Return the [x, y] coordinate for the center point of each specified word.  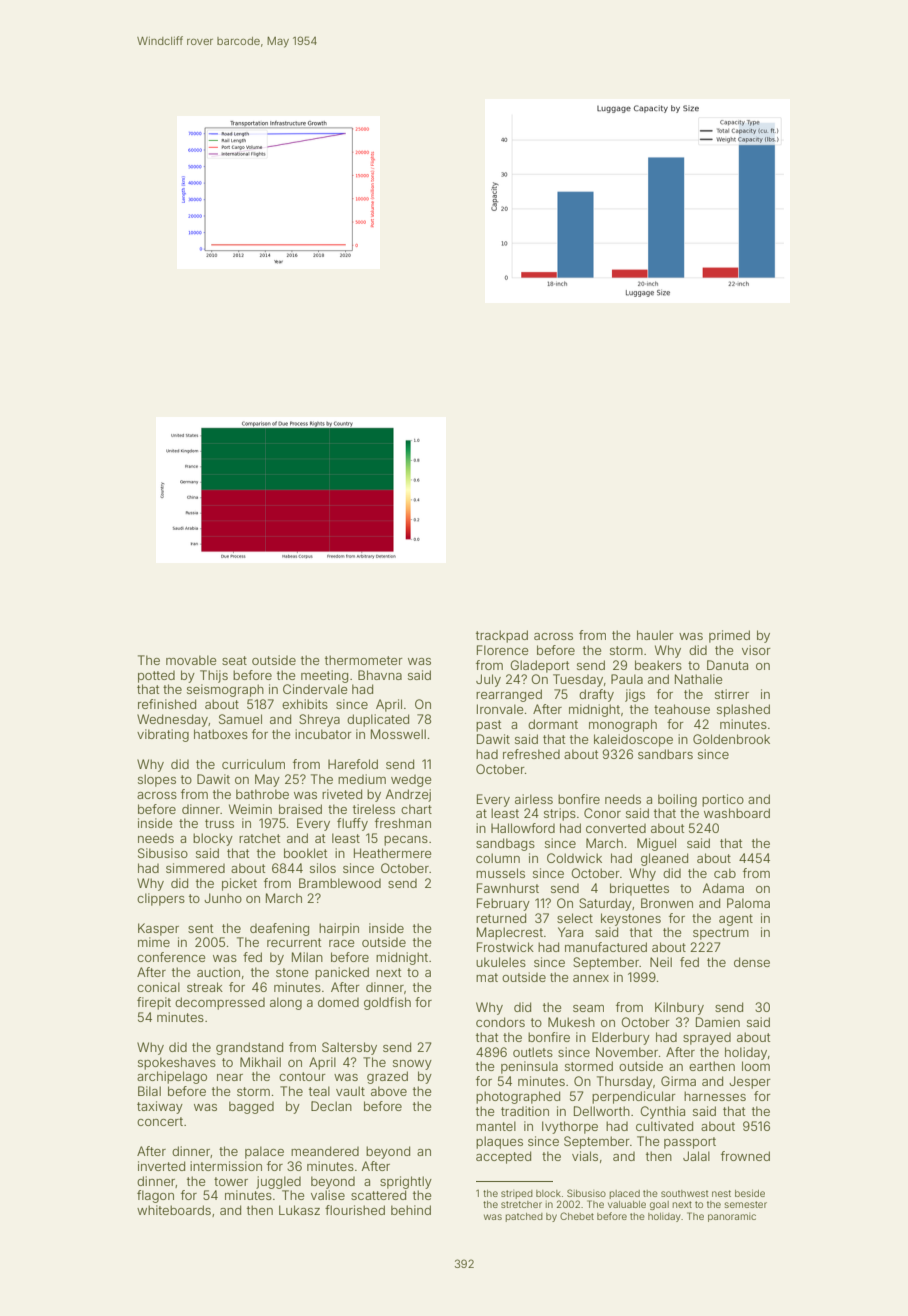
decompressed [220, 1003]
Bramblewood [340, 883]
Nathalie [698, 679]
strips [560, 814]
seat [234, 660]
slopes [157, 780]
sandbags [505, 844]
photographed [518, 1097]
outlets [533, 1052]
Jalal [696, 1156]
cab [725, 873]
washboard [737, 813]
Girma [678, 1081]
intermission [226, 1166]
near [230, 1077]
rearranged [509, 695]
